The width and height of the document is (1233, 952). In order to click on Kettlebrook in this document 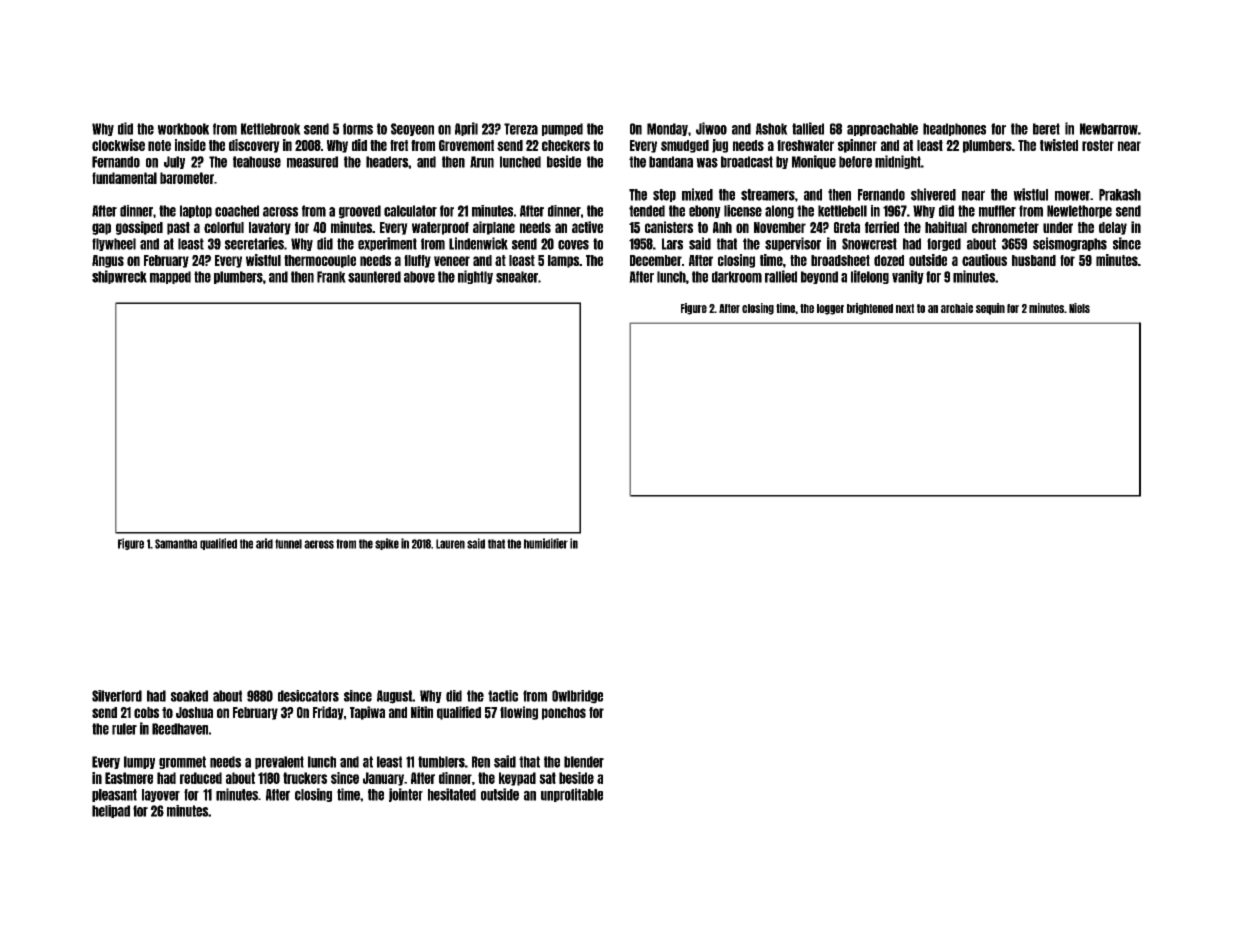, I will do `click(271, 129)`.
